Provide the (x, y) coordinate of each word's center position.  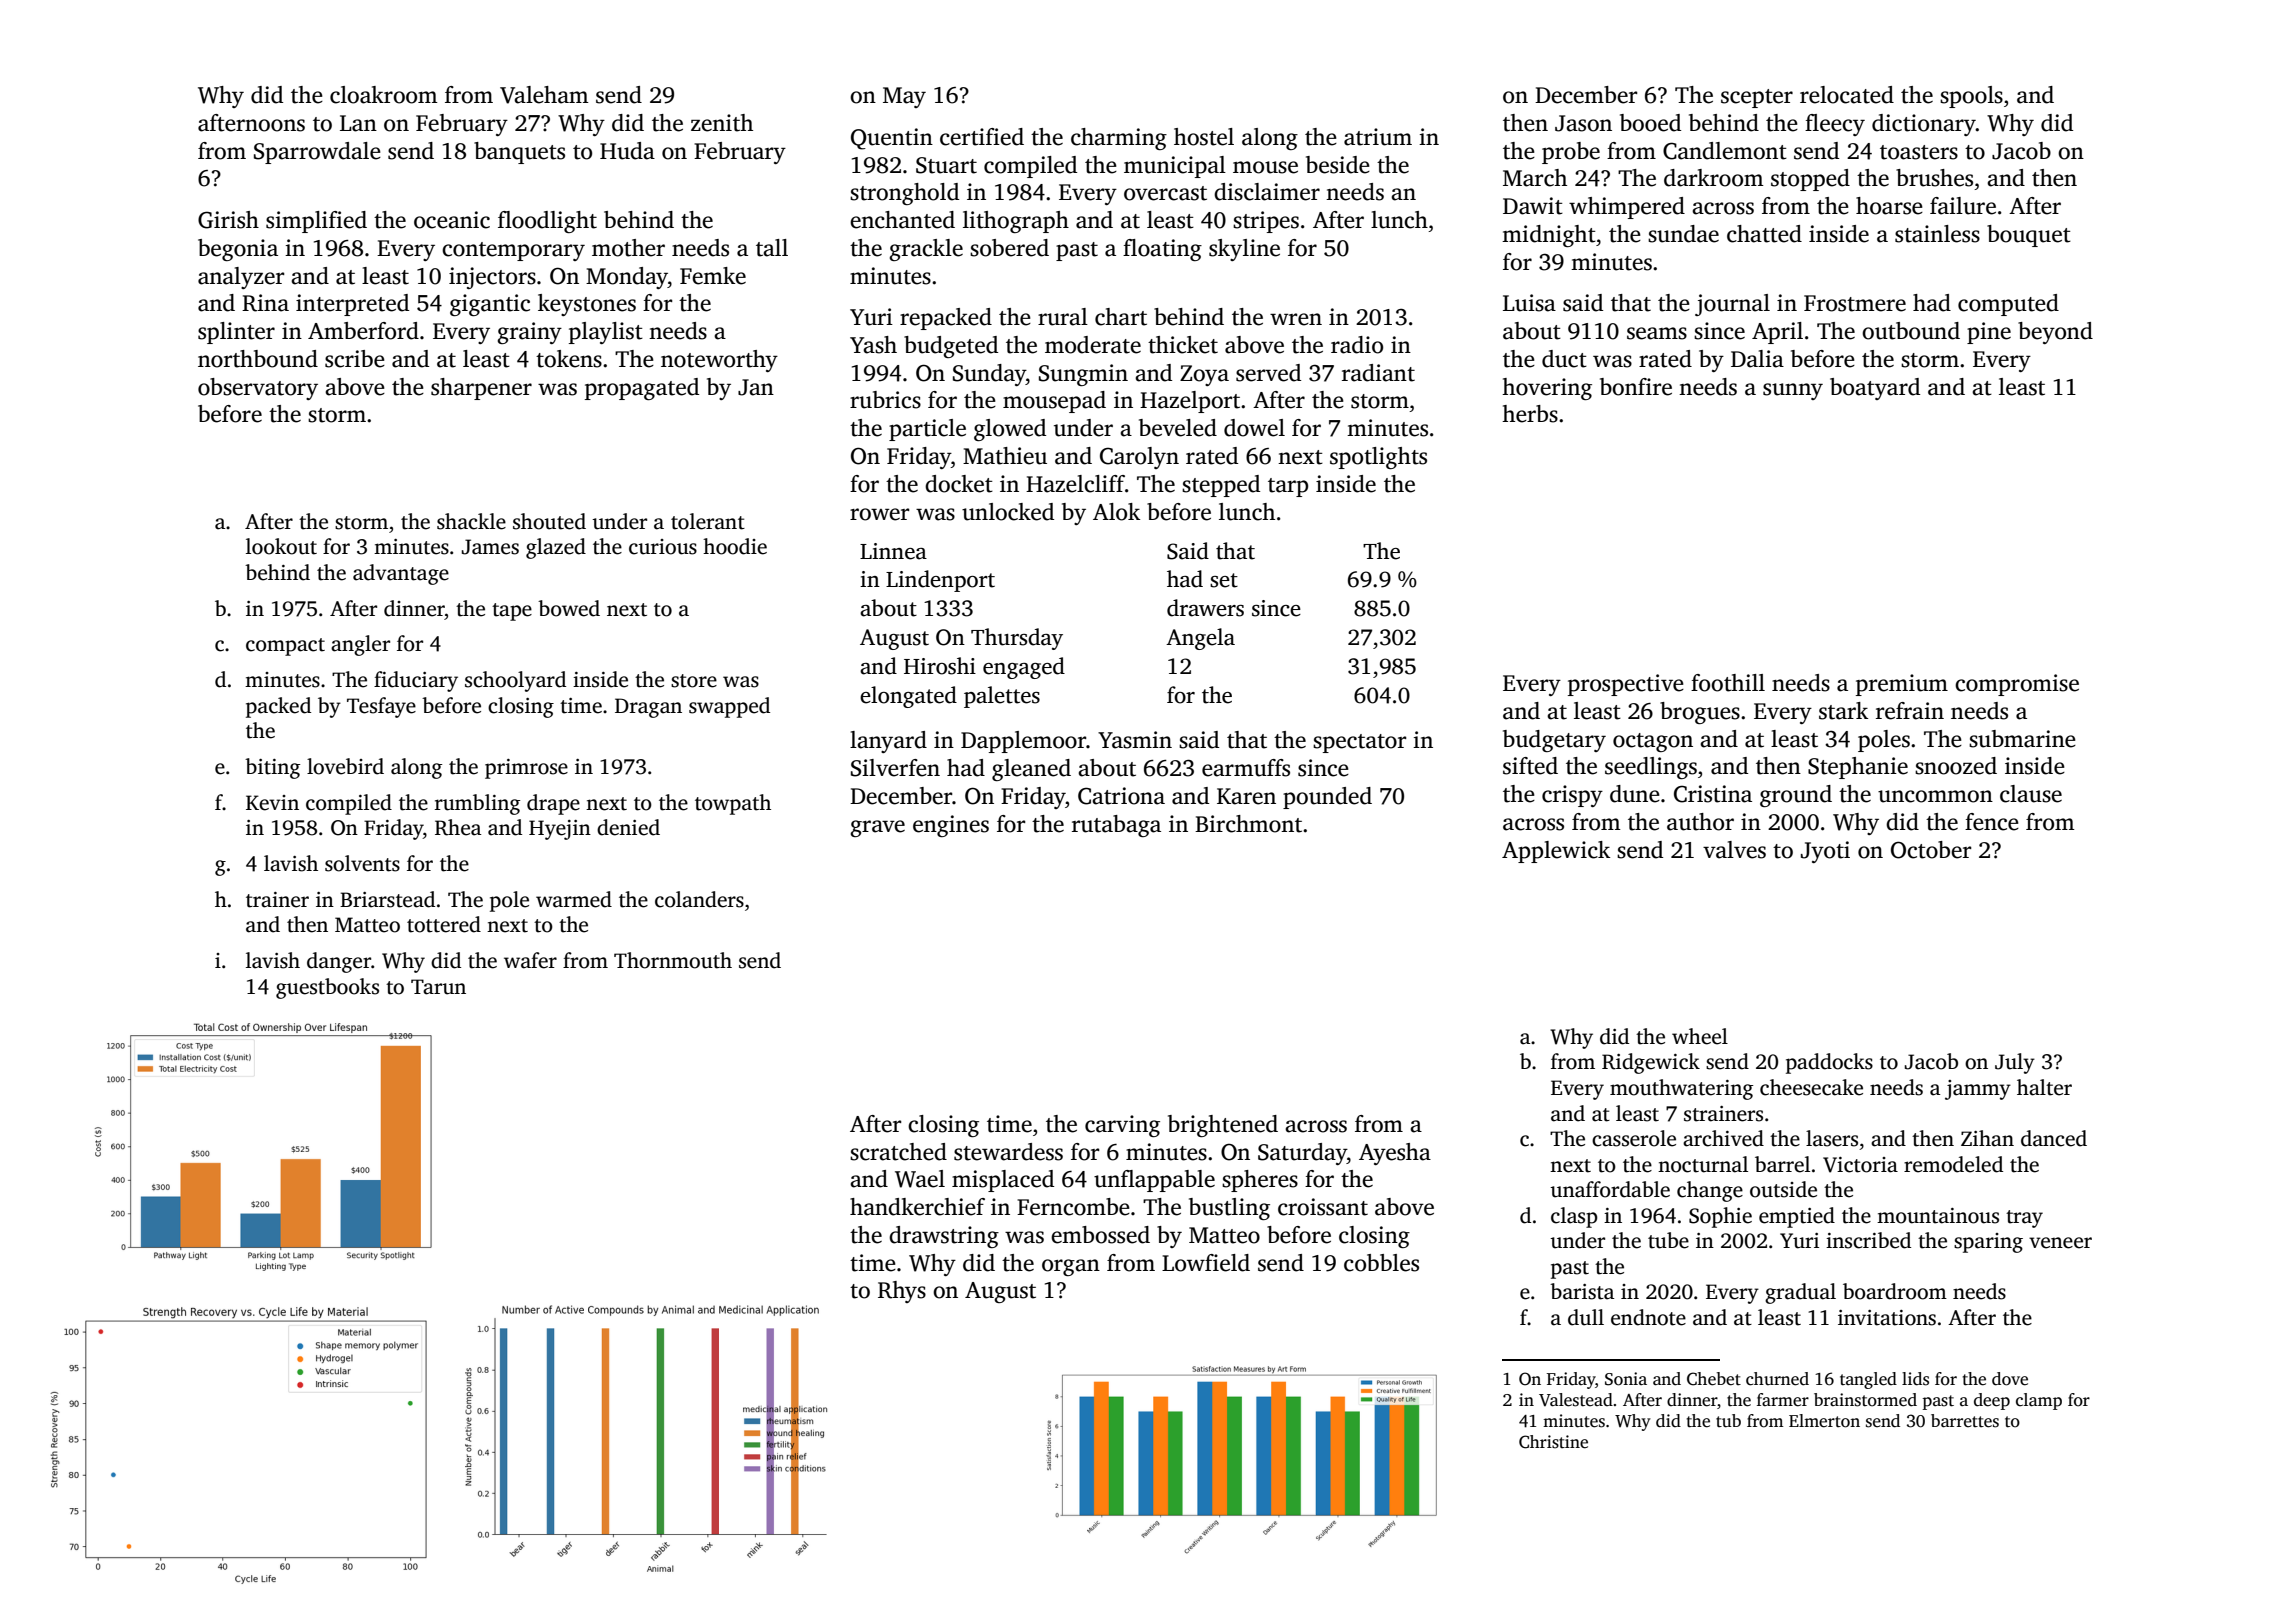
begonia (238, 250)
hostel (1204, 137)
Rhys (902, 1292)
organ (1071, 1267)
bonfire (1636, 387)
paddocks (1829, 1063)
